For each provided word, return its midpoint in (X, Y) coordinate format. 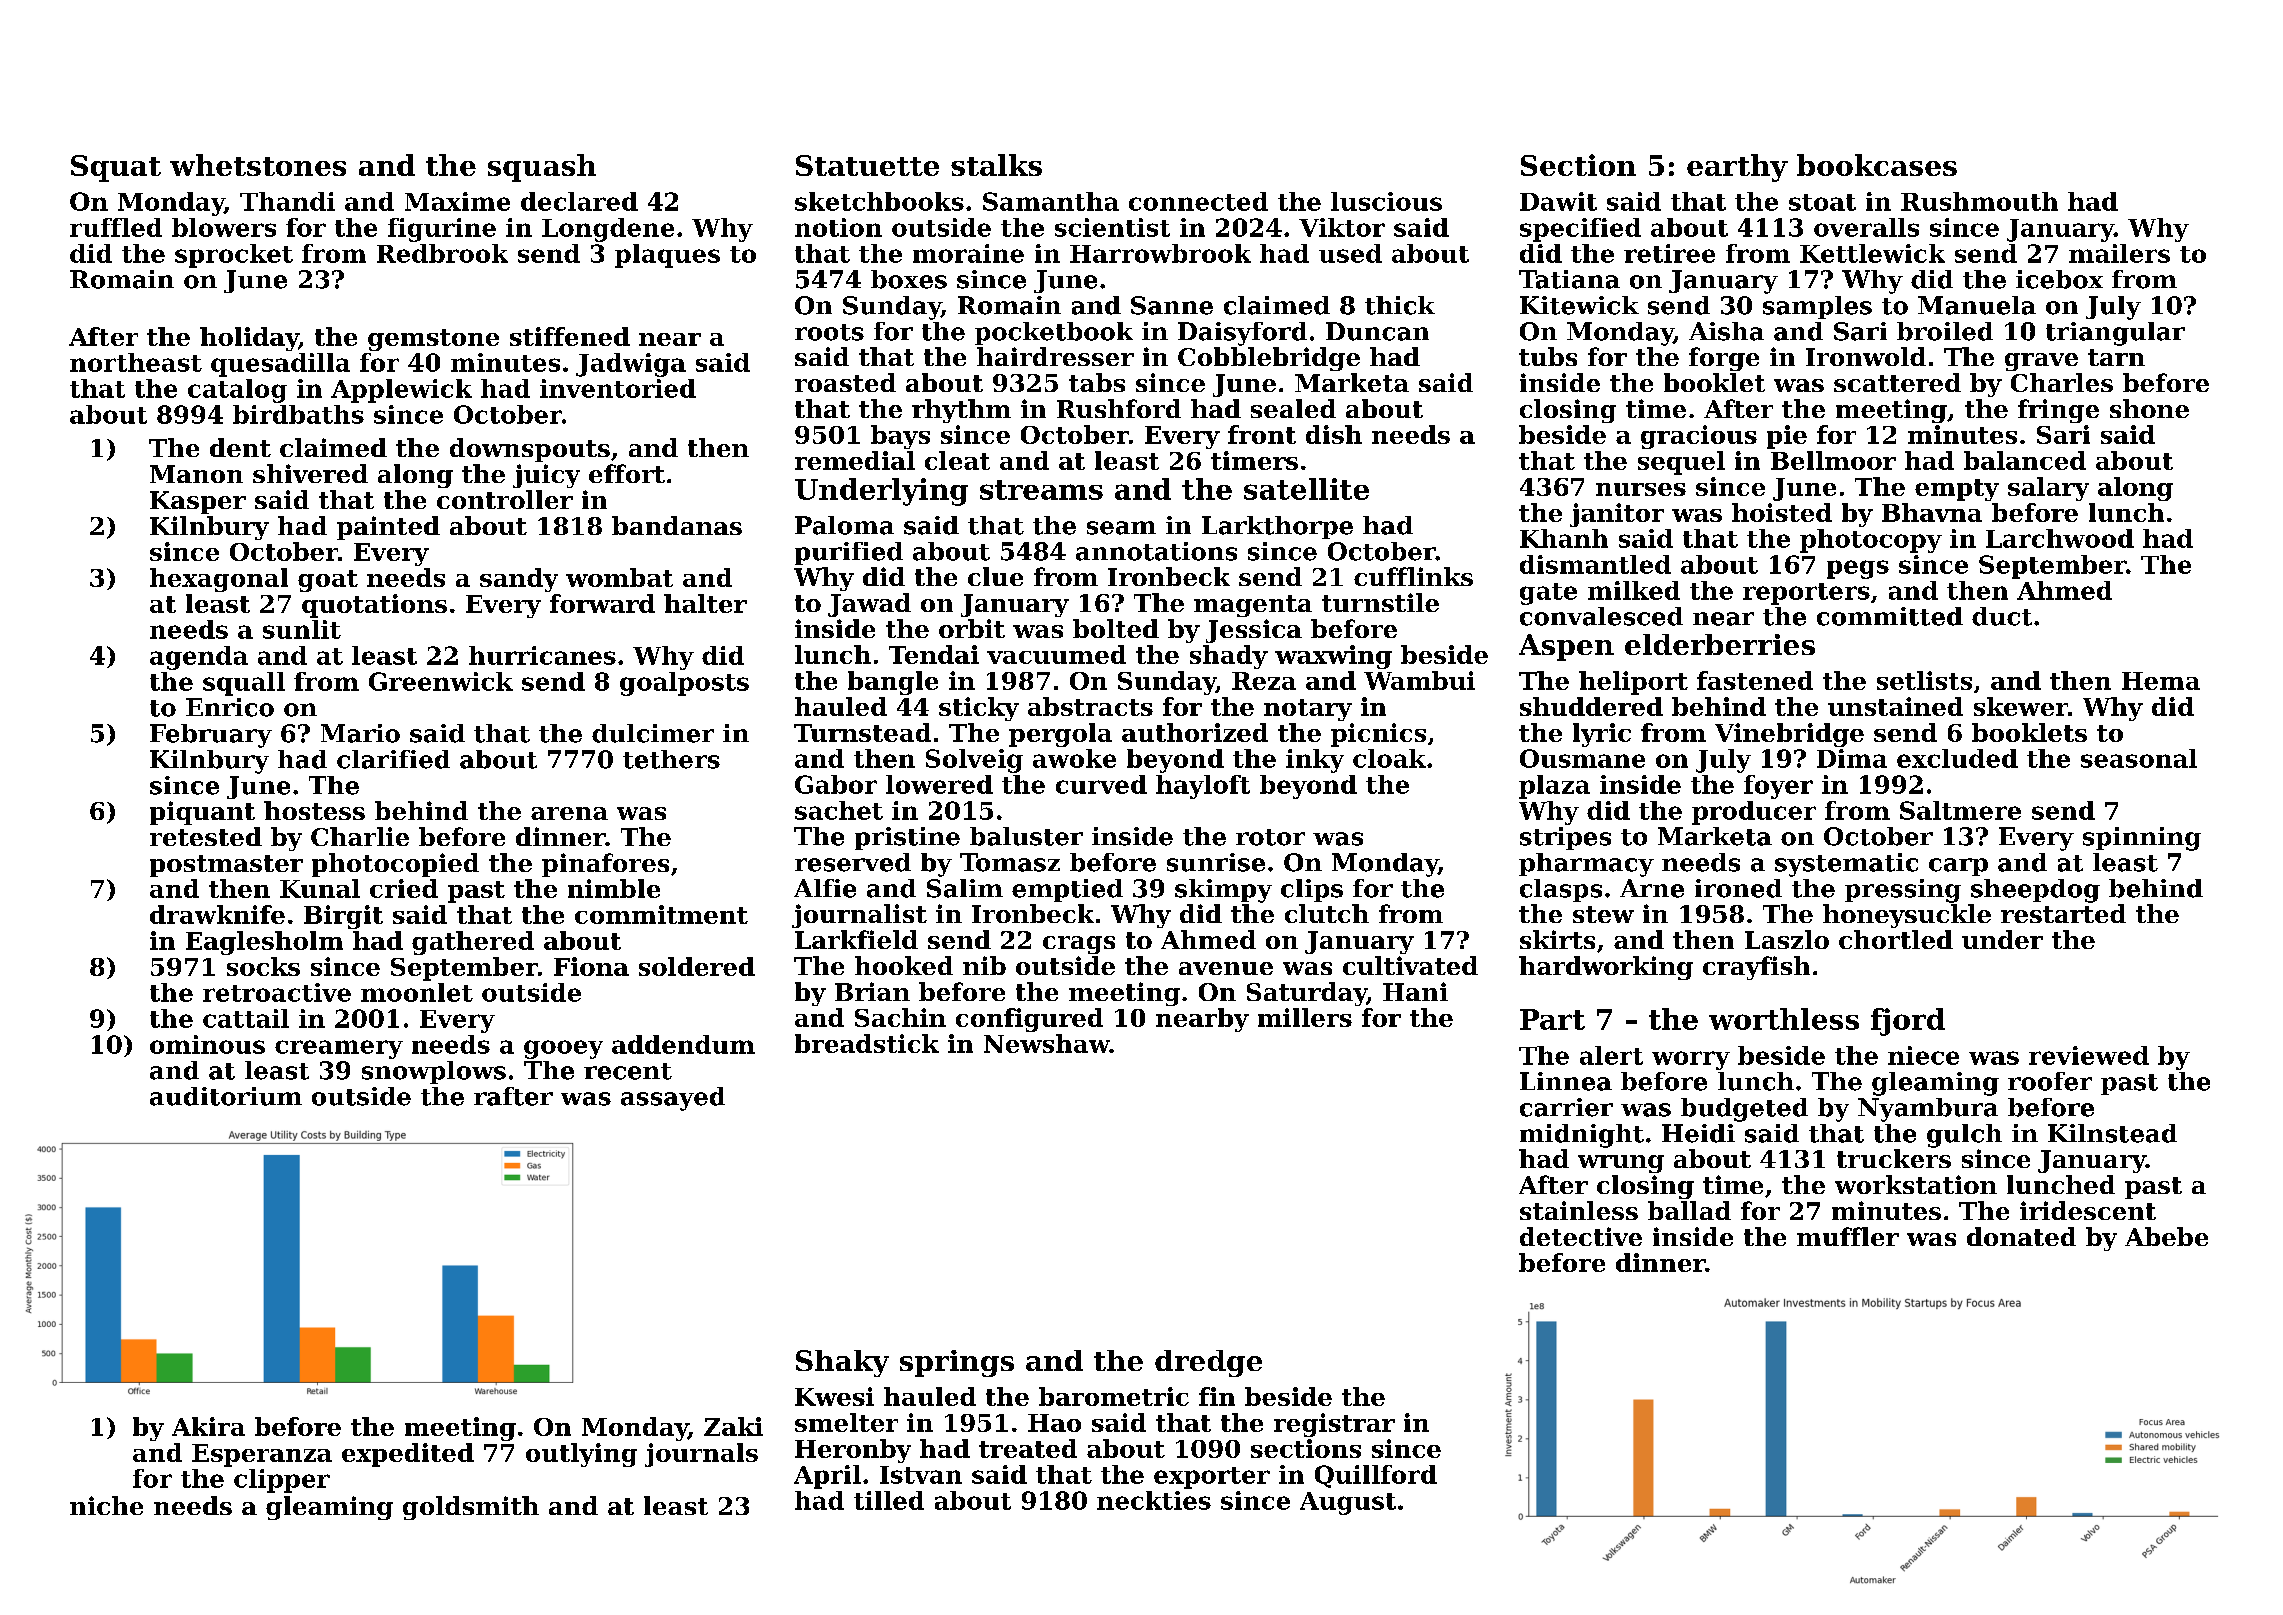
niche (106, 1505)
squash (542, 168)
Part (1552, 1019)
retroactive (277, 992)
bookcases (1877, 165)
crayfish (1756, 968)
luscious (1386, 201)
